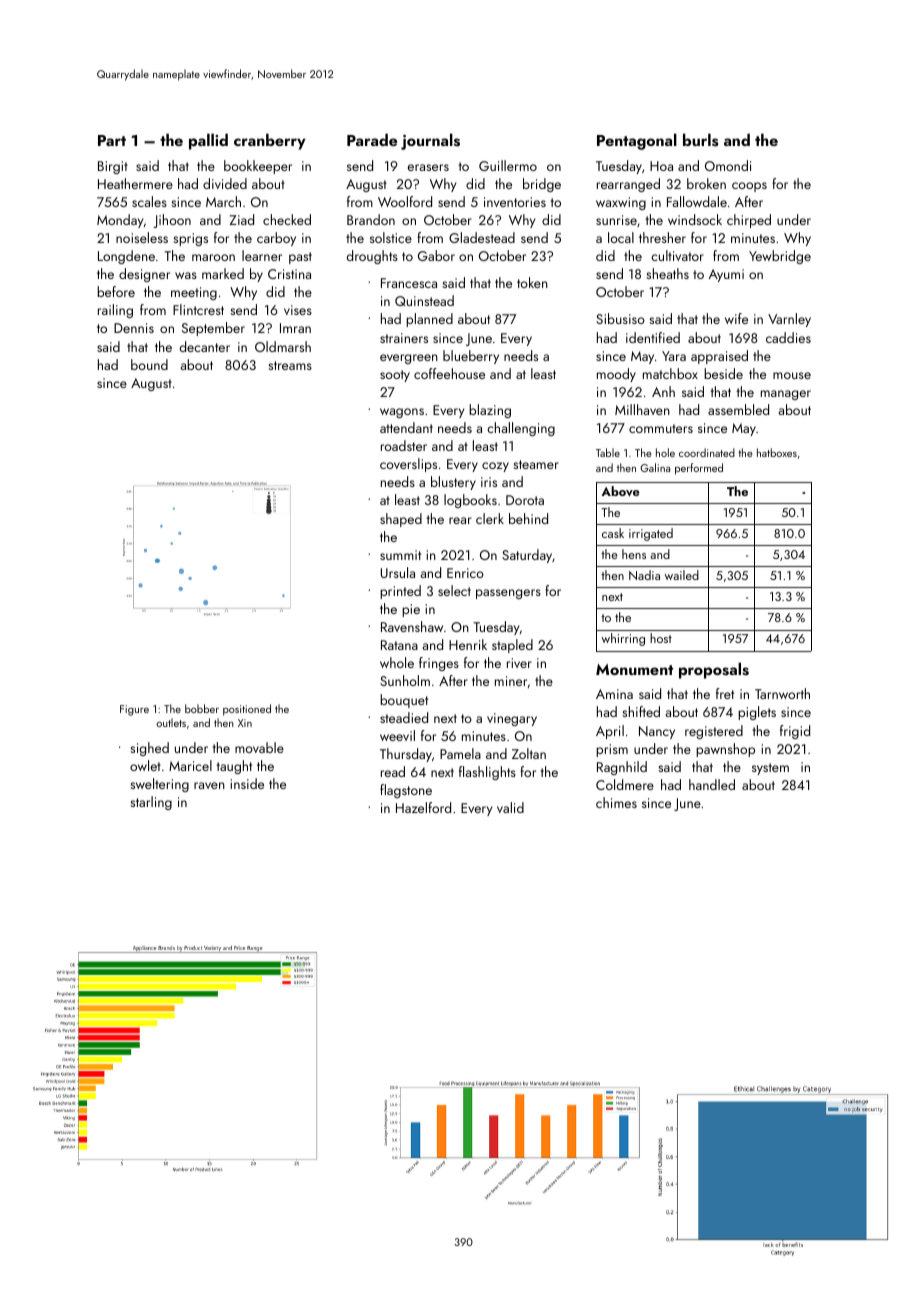 This screenshot has width=908, height=1316. Describe the element at coordinates (423, 807) in the screenshot. I see `Hazelford` at that location.
